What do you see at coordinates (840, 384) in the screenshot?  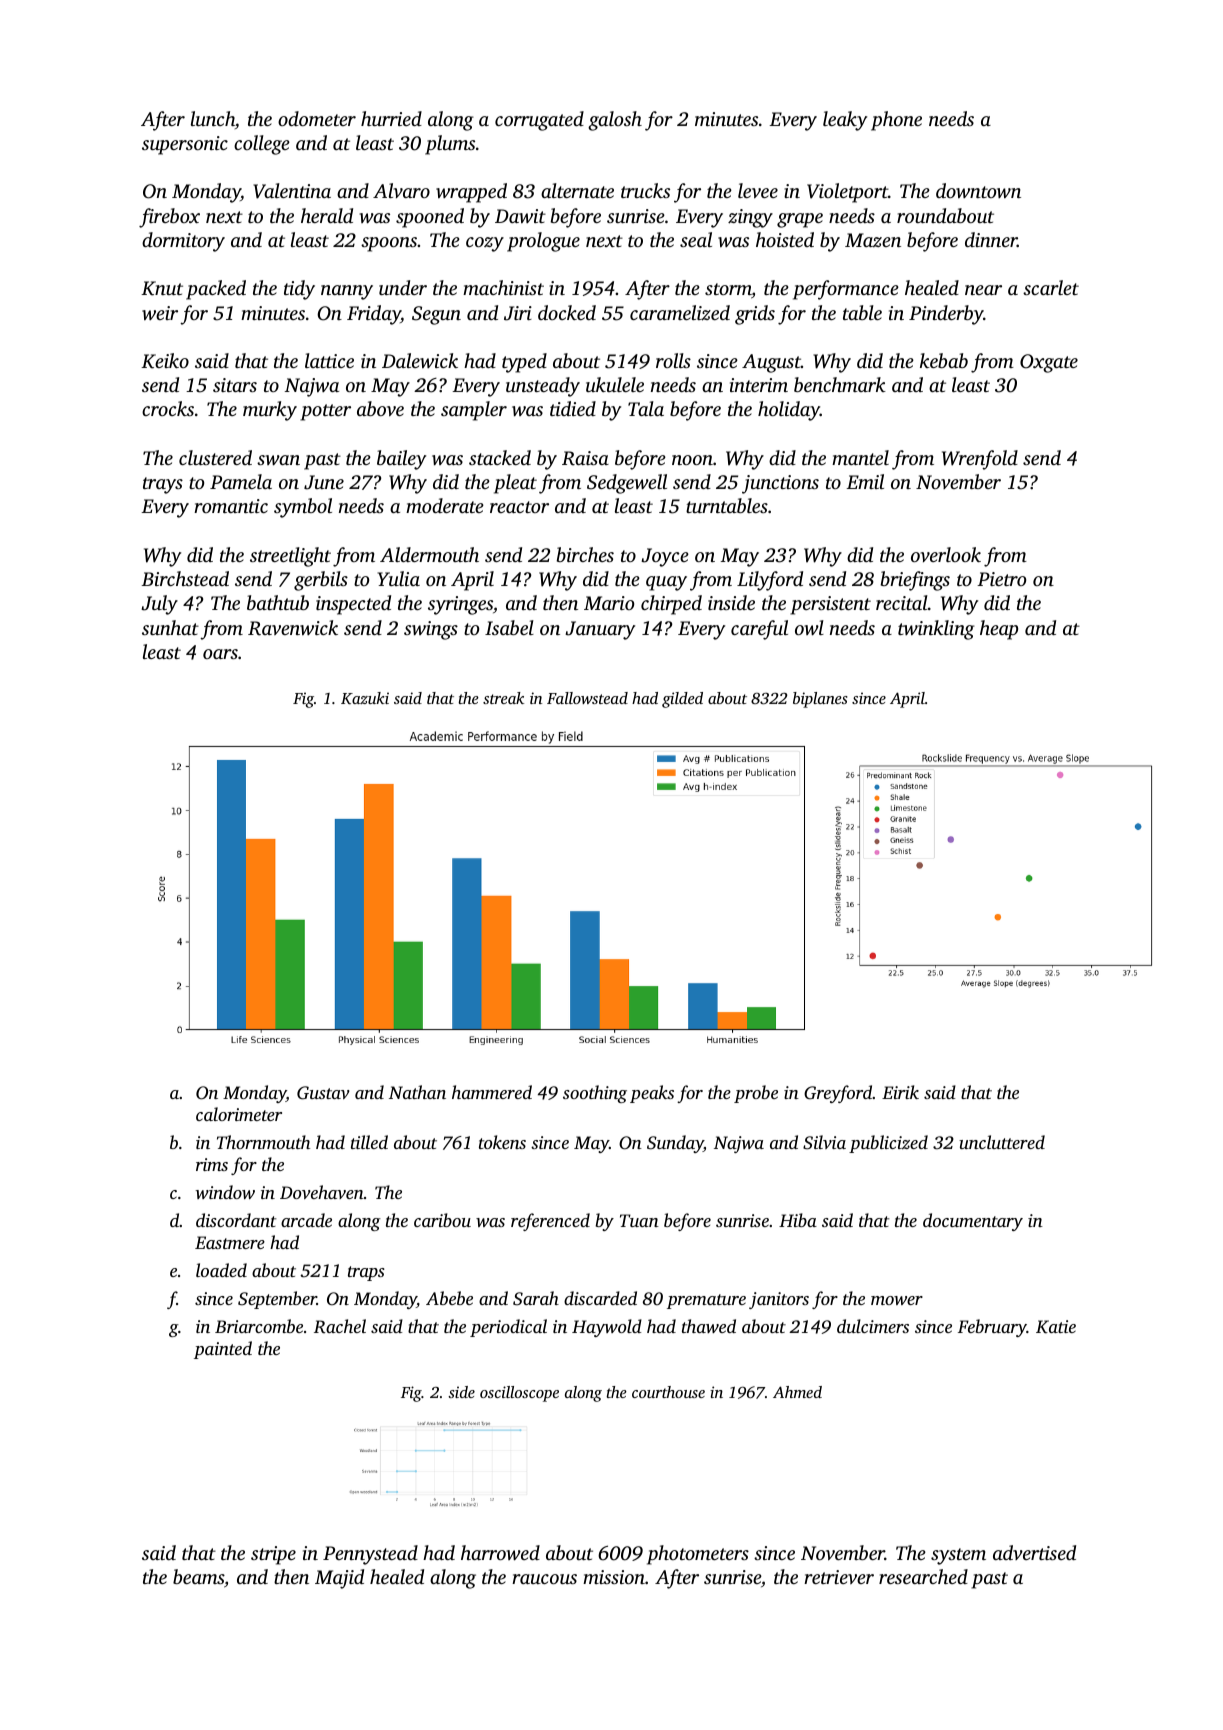 I see `benchmark` at bounding box center [840, 384].
